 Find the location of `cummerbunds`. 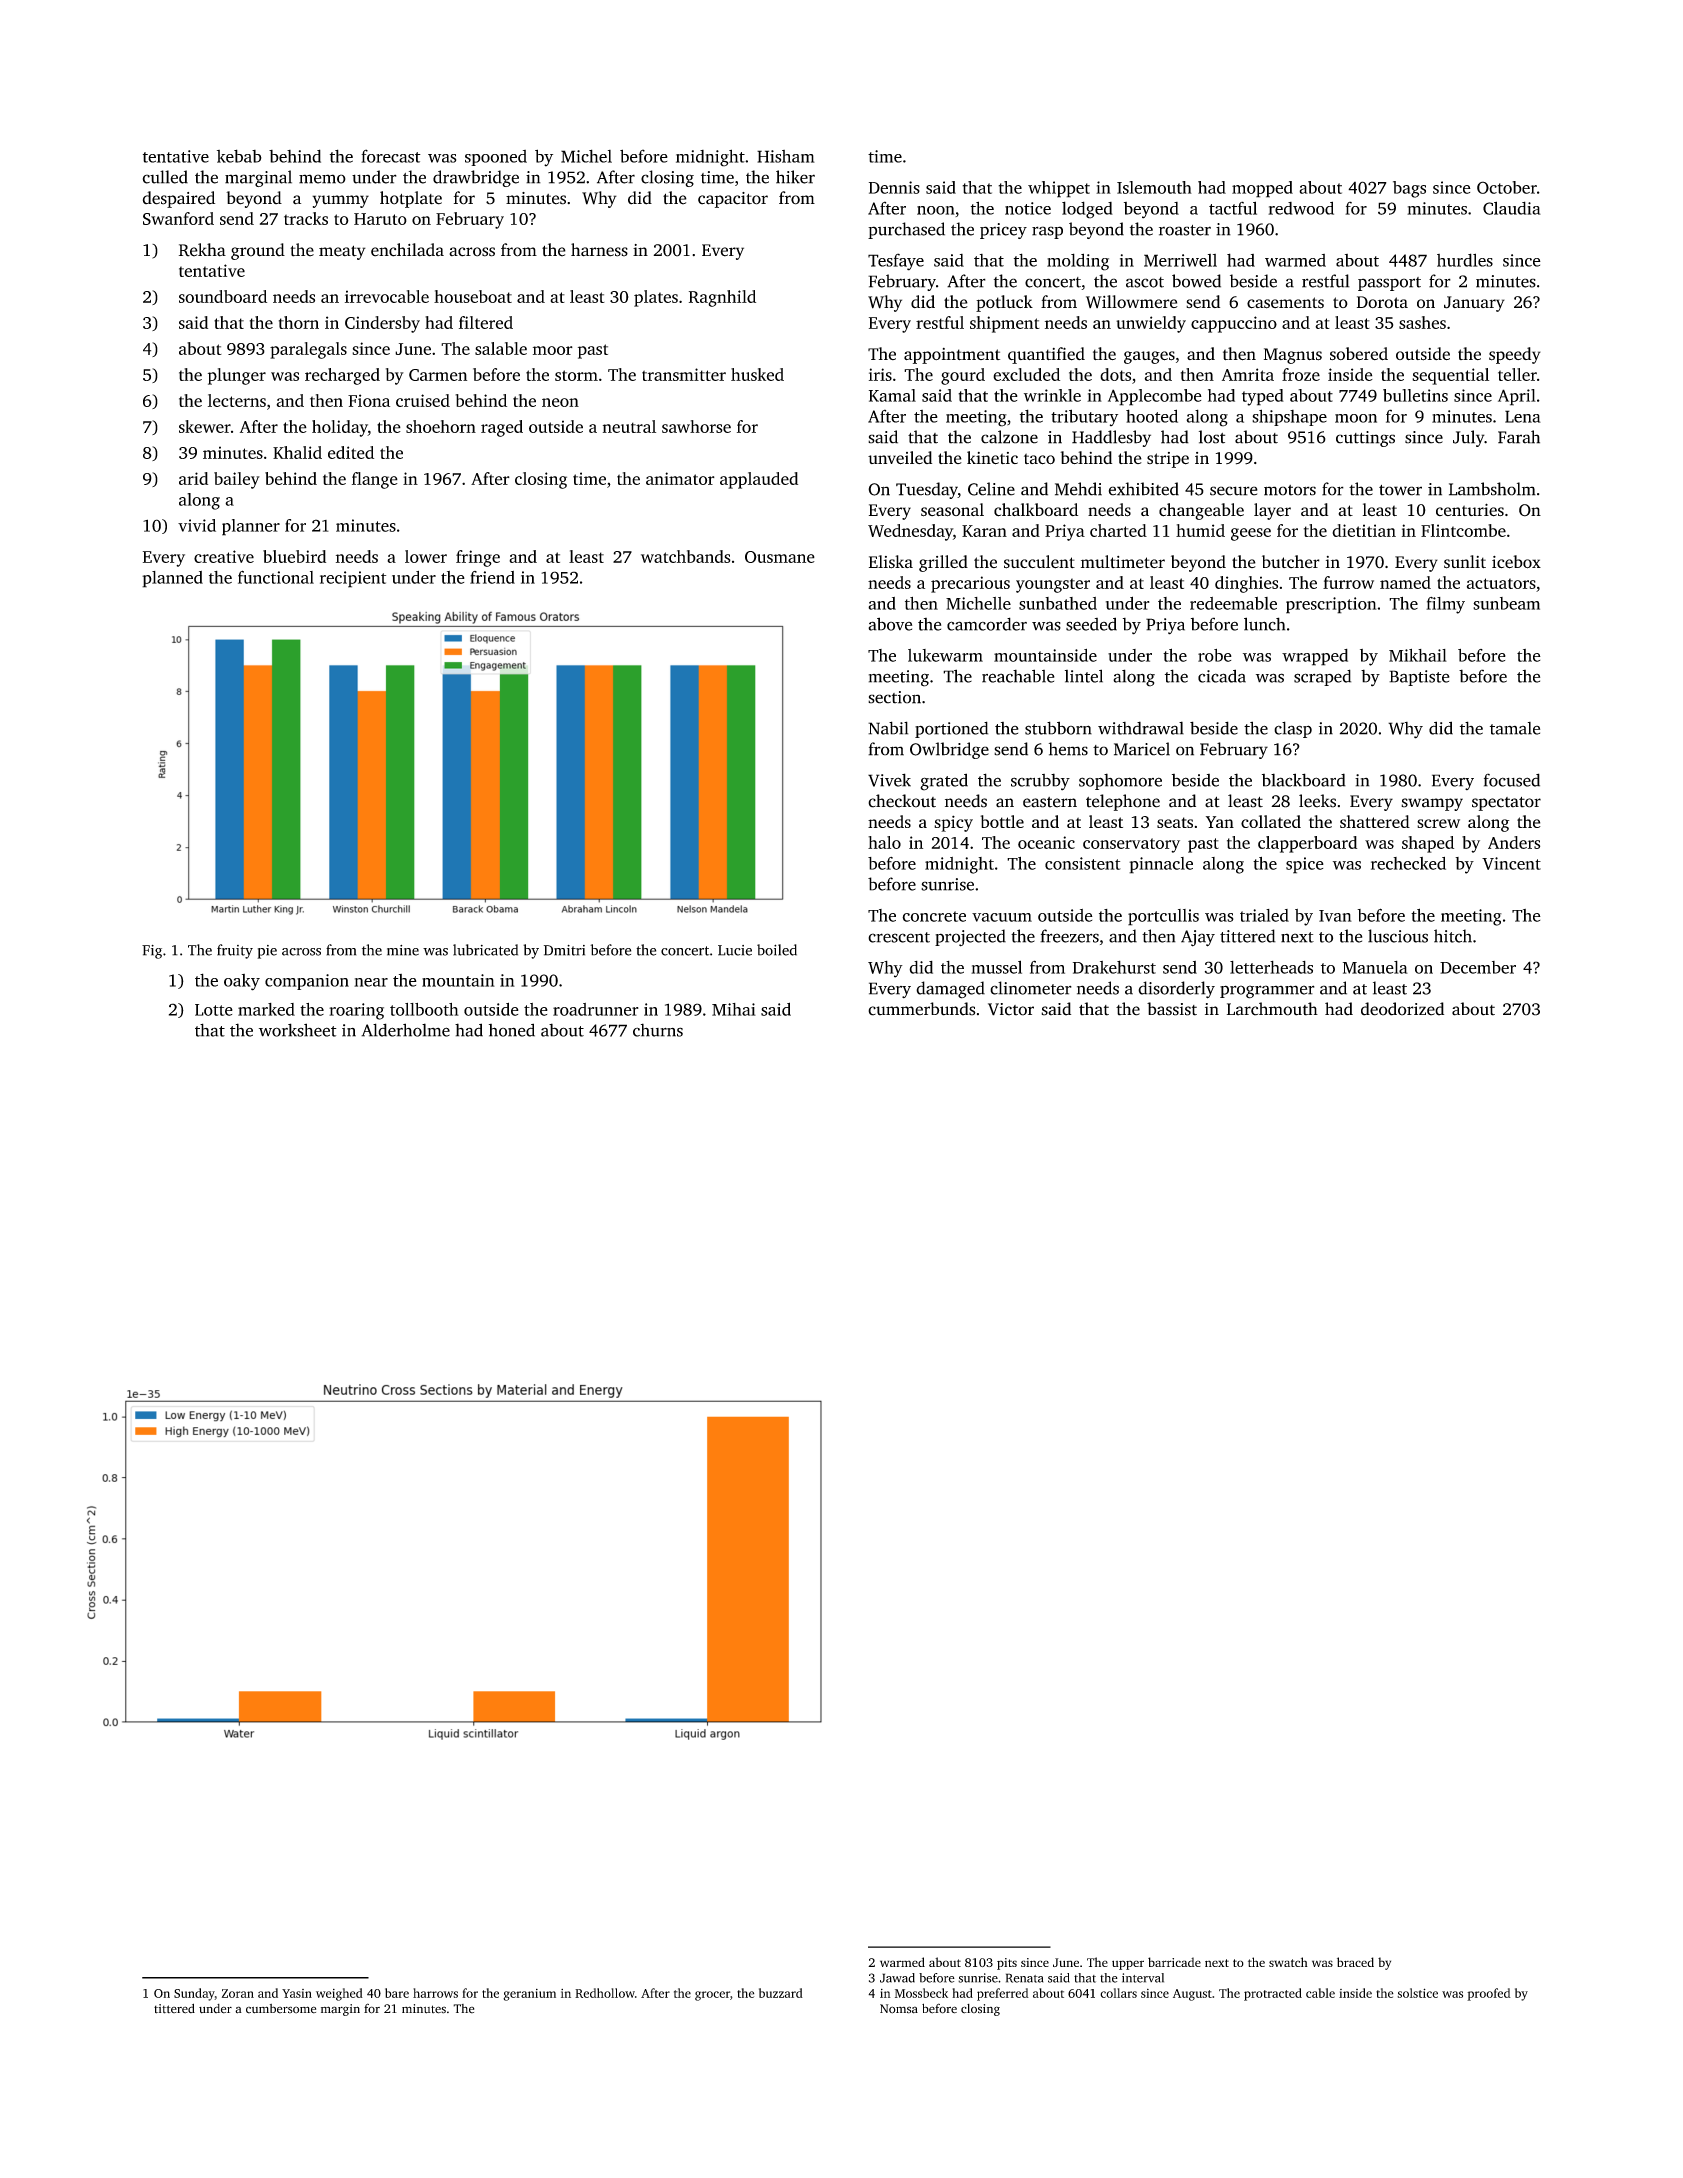

cummerbunds is located at coordinates (922, 1009).
